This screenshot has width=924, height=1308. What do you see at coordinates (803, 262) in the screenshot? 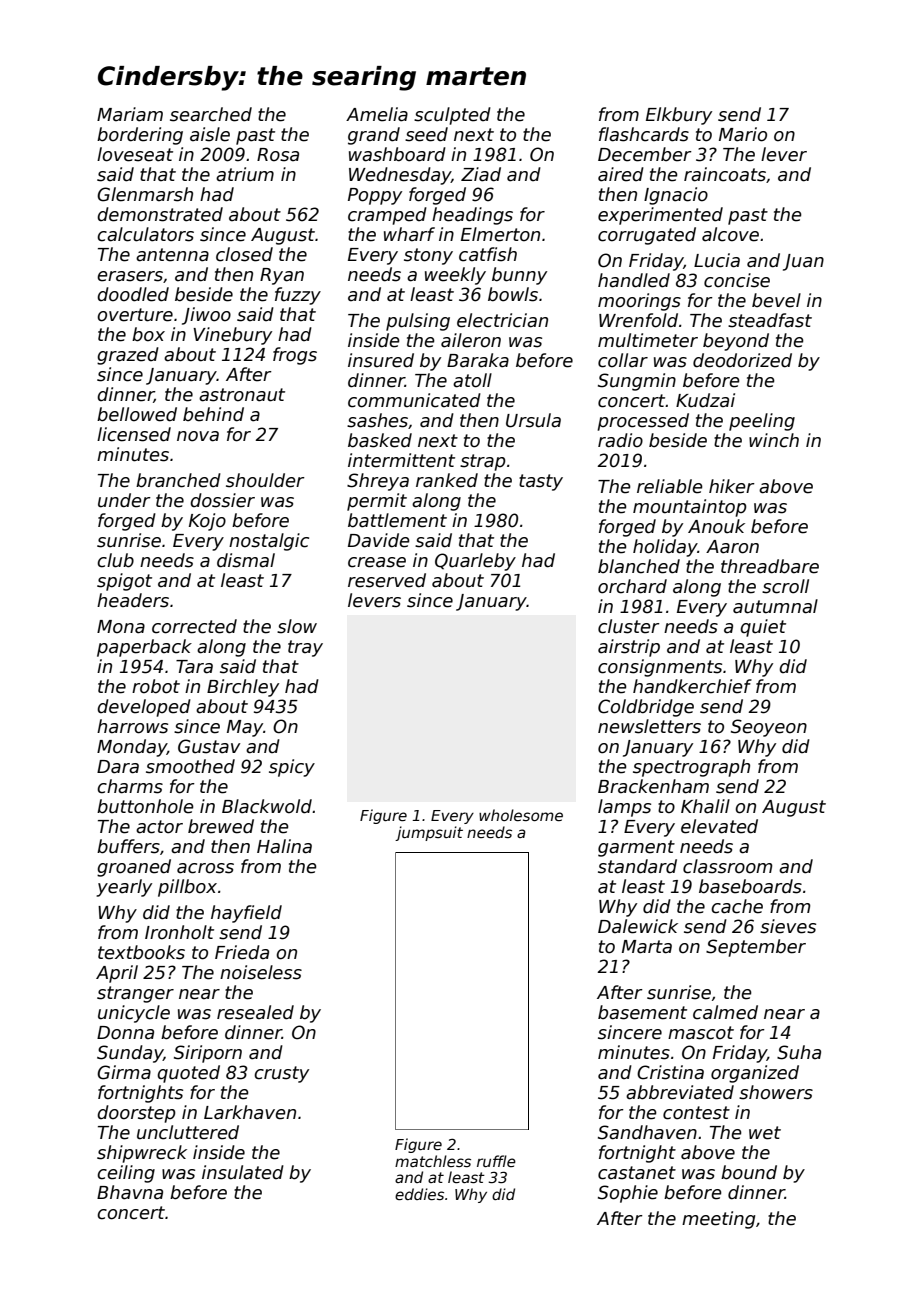
I see `Juan` at bounding box center [803, 262].
